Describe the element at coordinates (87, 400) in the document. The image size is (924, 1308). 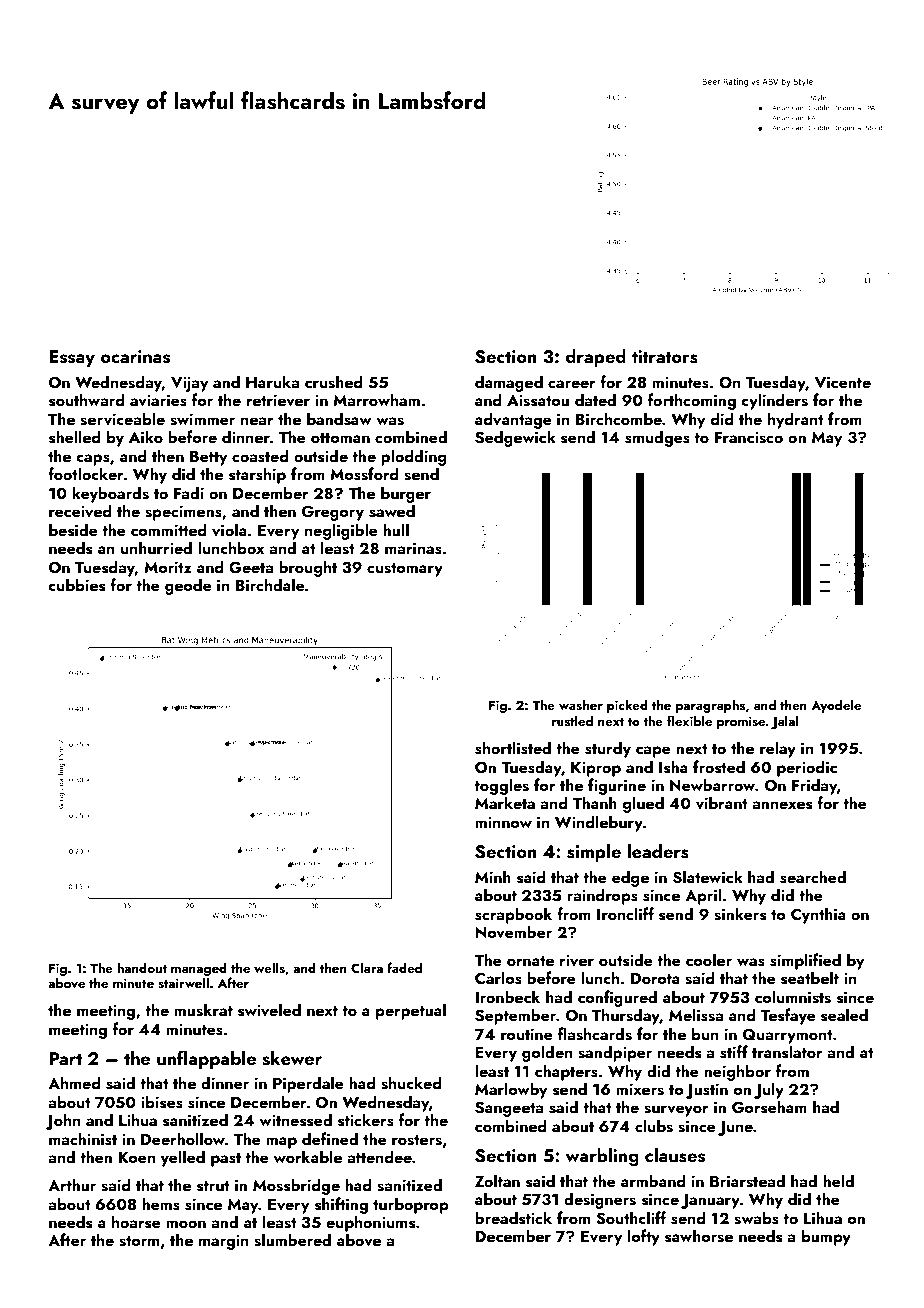
I see `southward` at that location.
